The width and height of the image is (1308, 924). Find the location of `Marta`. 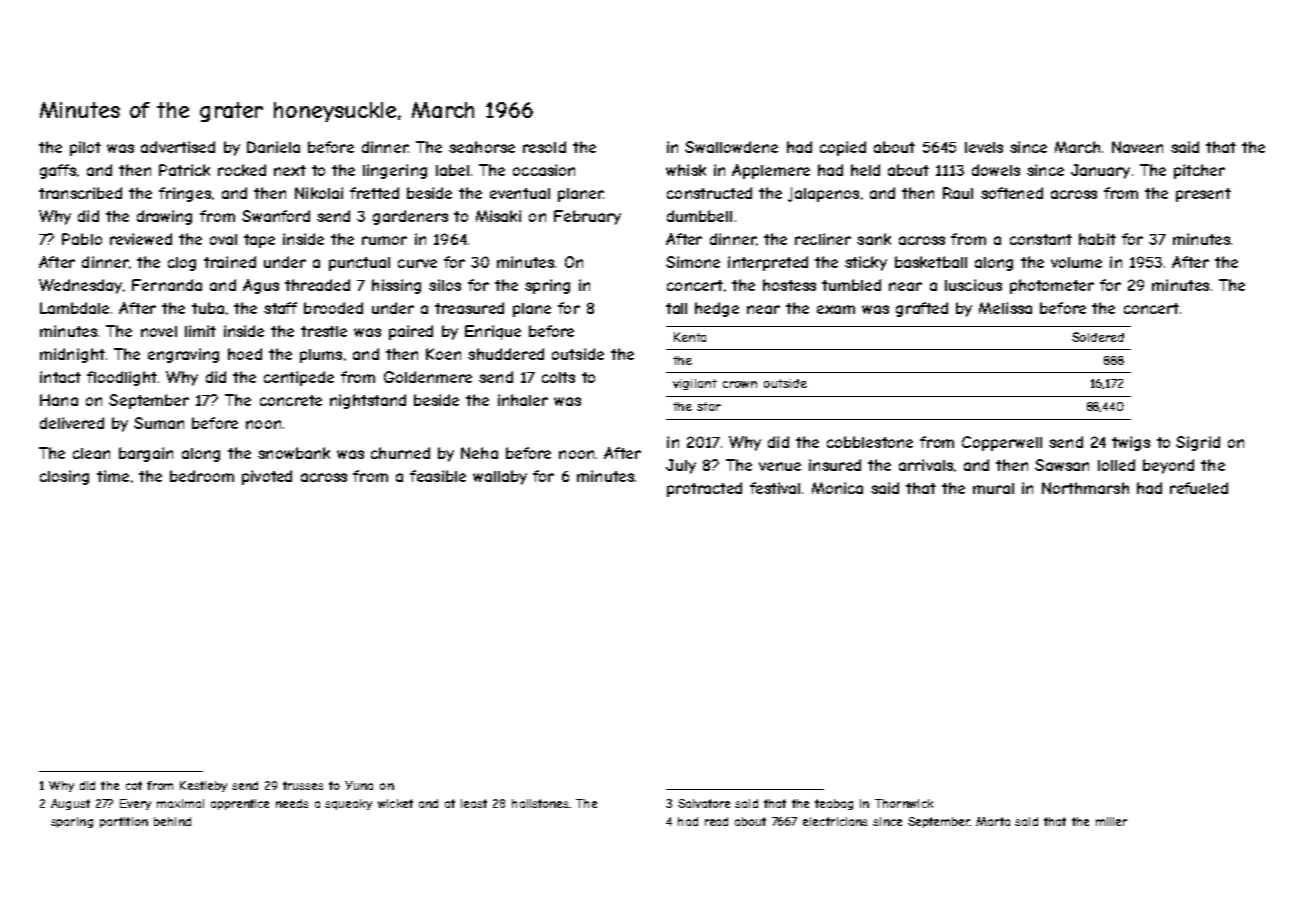

Marta is located at coordinates (993, 821).
